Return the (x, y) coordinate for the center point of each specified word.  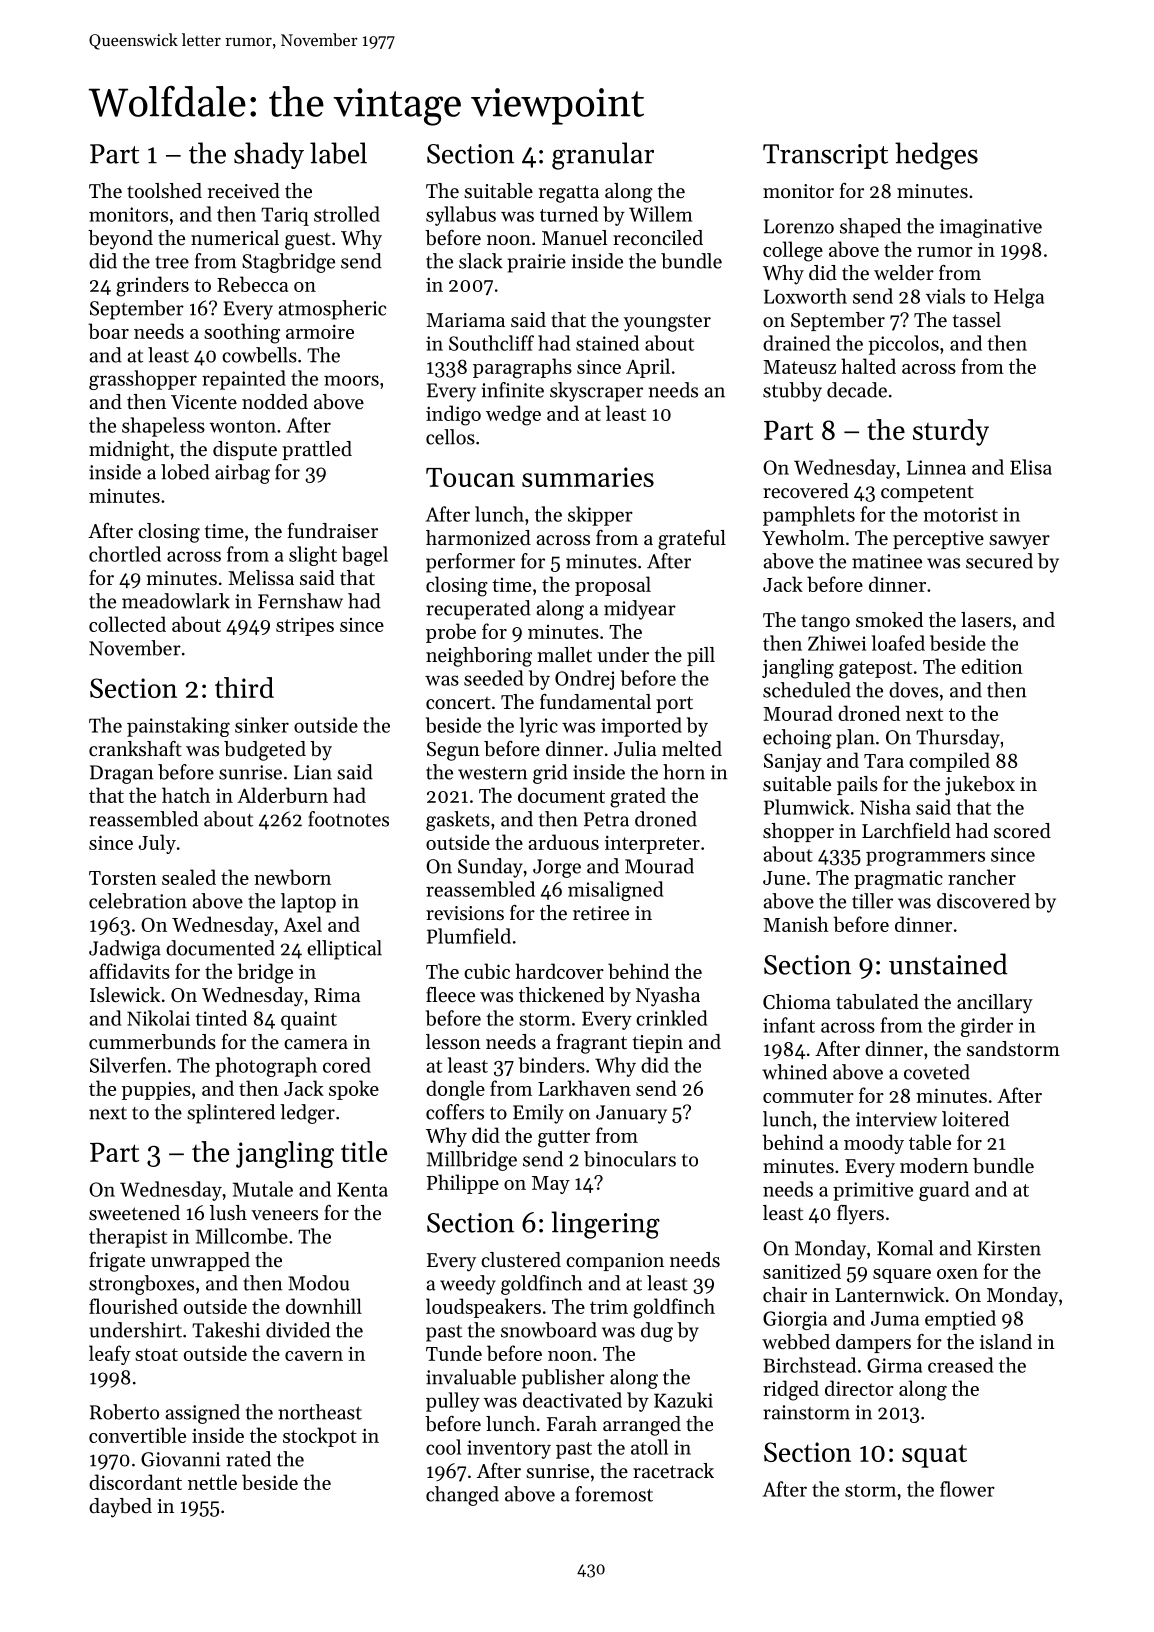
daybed (120, 1508)
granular (603, 156)
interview (896, 1119)
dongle (455, 1090)
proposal (613, 586)
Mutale (263, 1189)
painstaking (178, 727)
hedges (936, 156)
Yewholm (803, 537)
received (244, 191)
